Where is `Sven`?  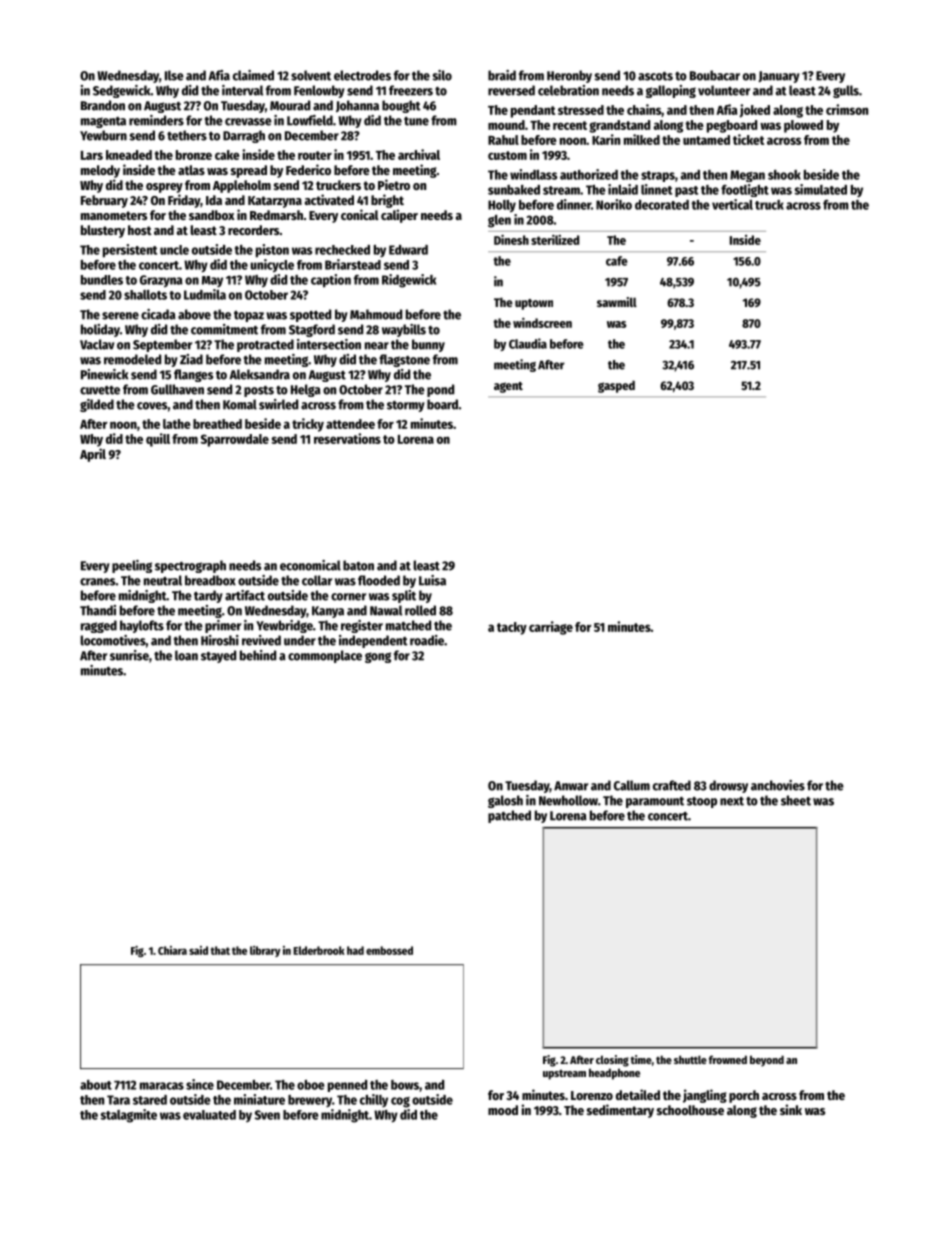
Sven is located at coordinates (267, 1115).
